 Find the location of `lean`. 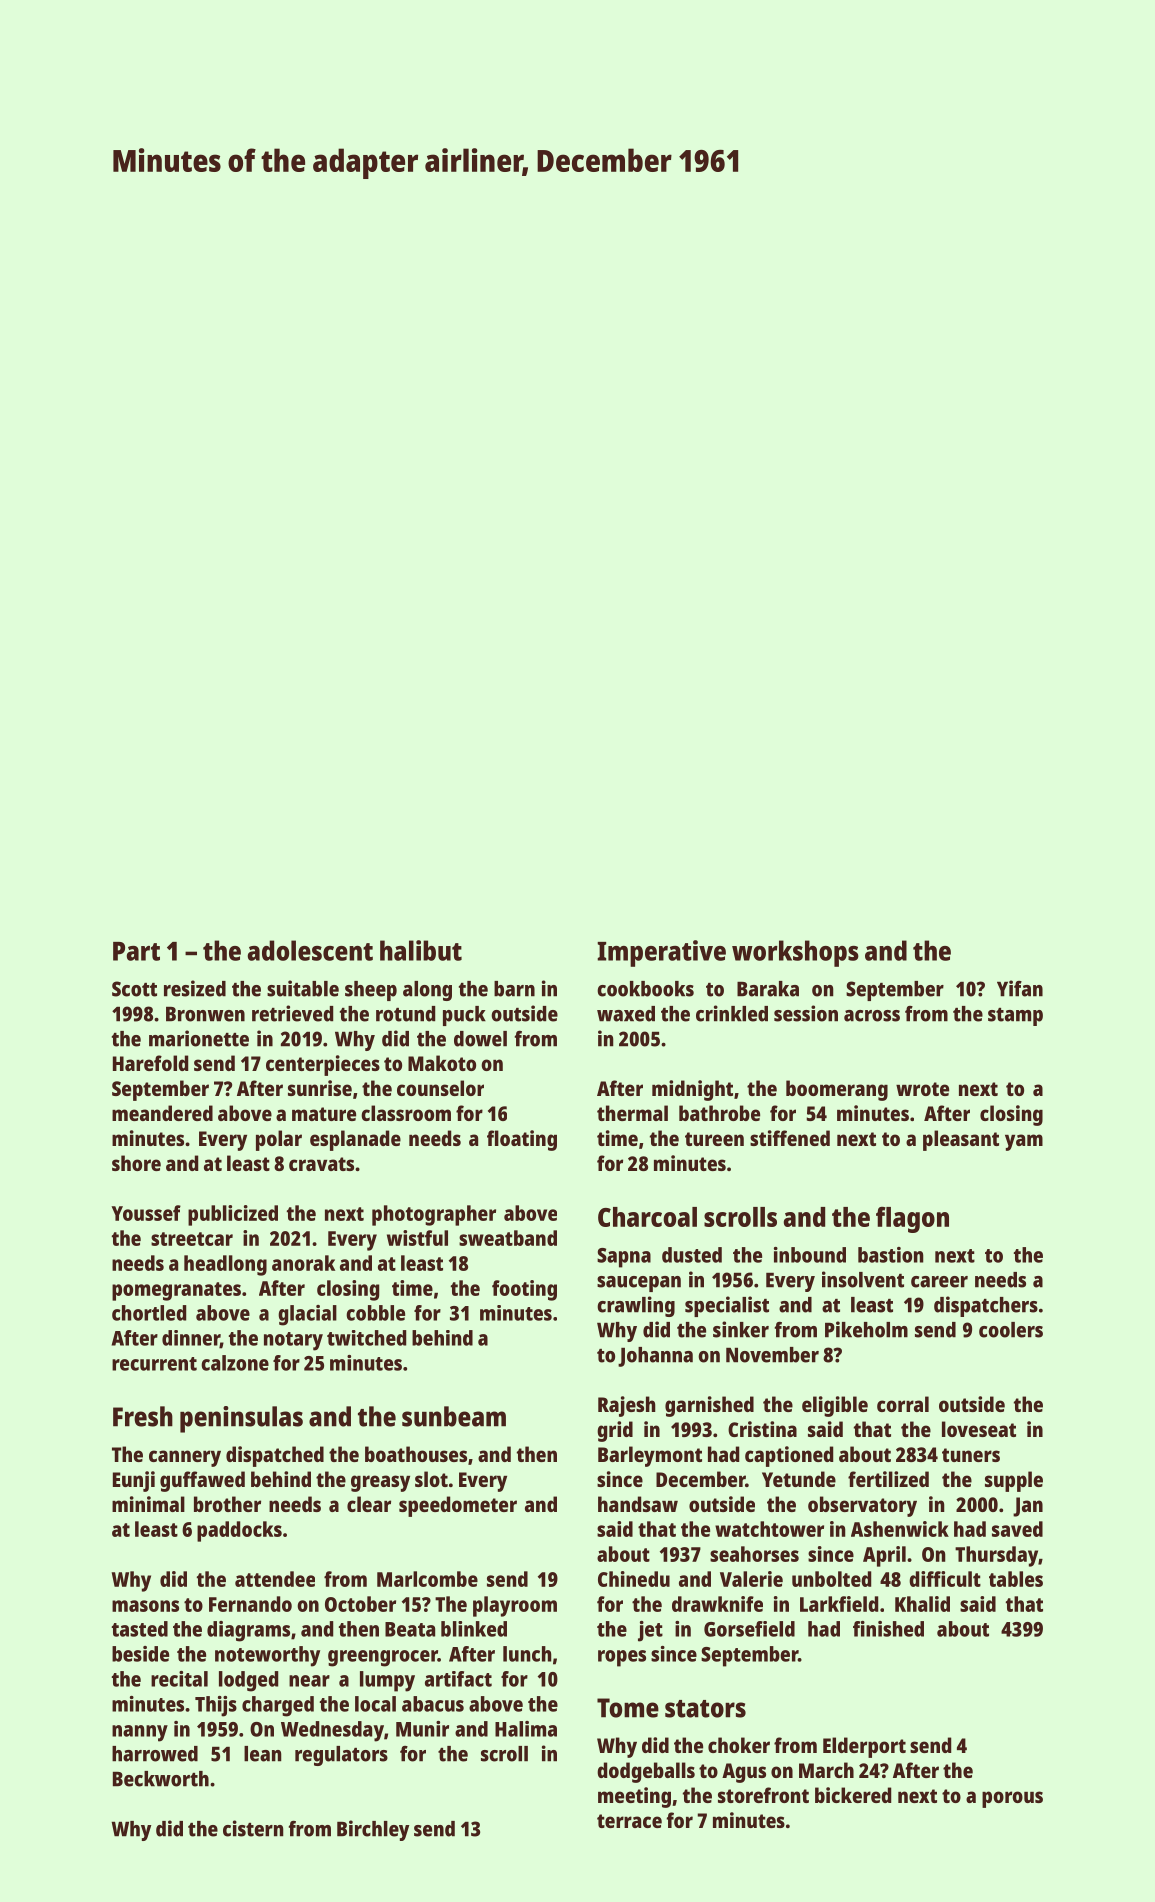

lean is located at coordinates (262, 1754).
